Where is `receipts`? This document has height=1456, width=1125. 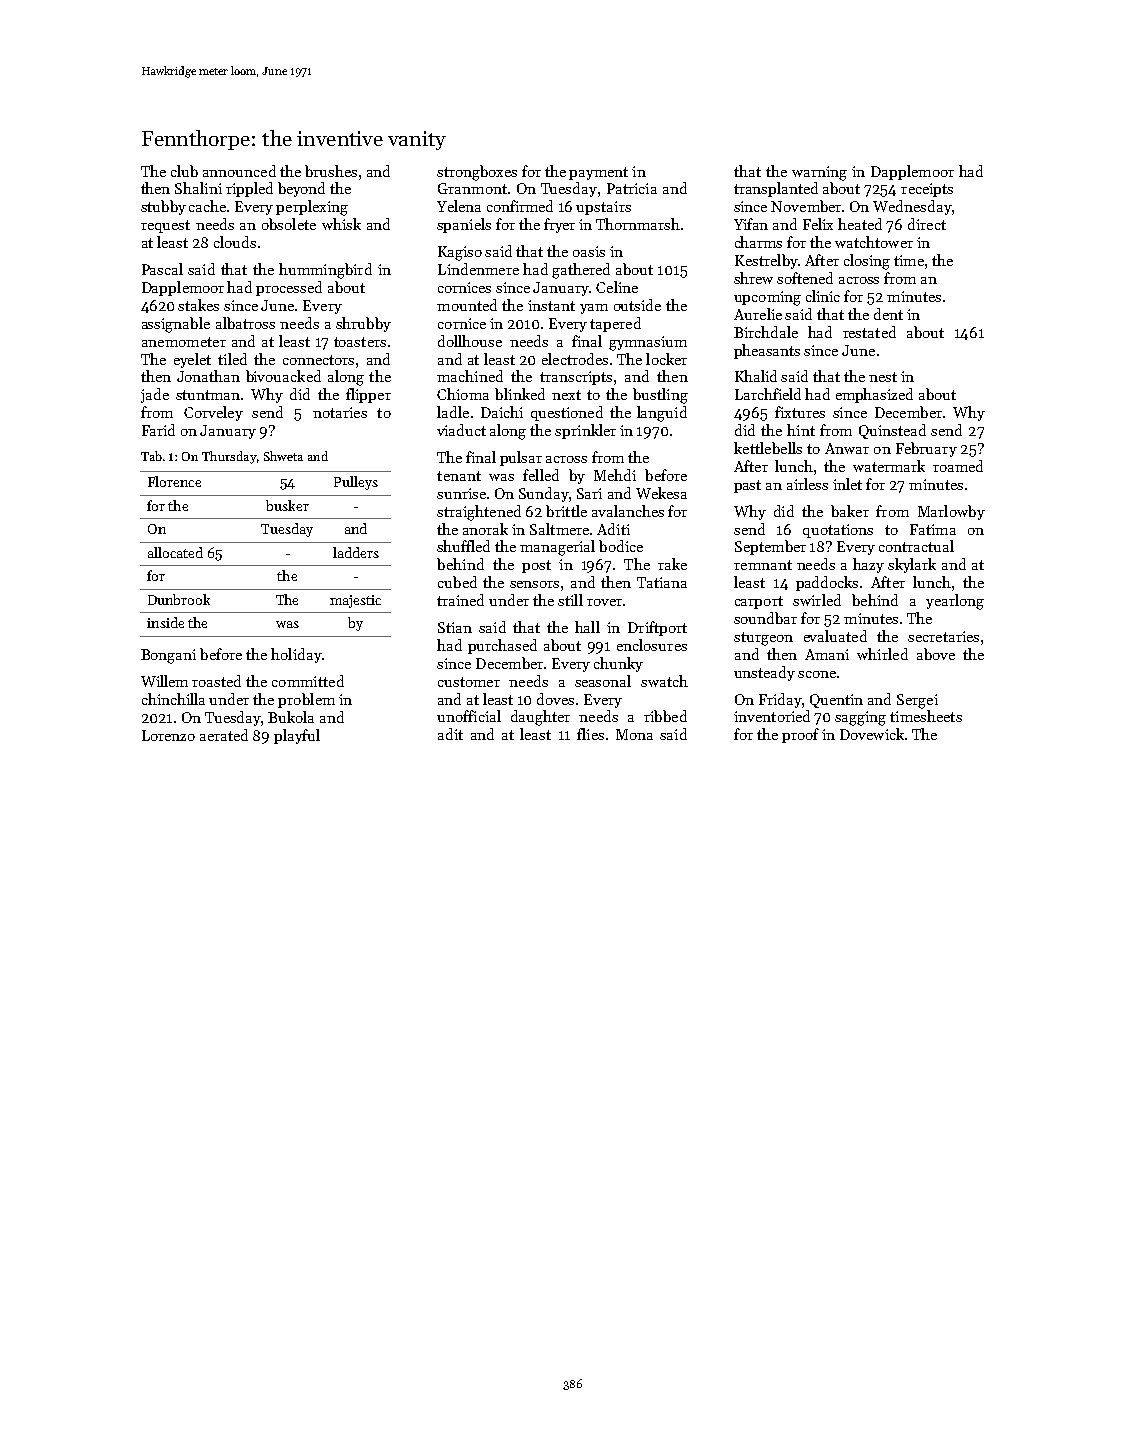 receipts is located at coordinates (927, 190).
